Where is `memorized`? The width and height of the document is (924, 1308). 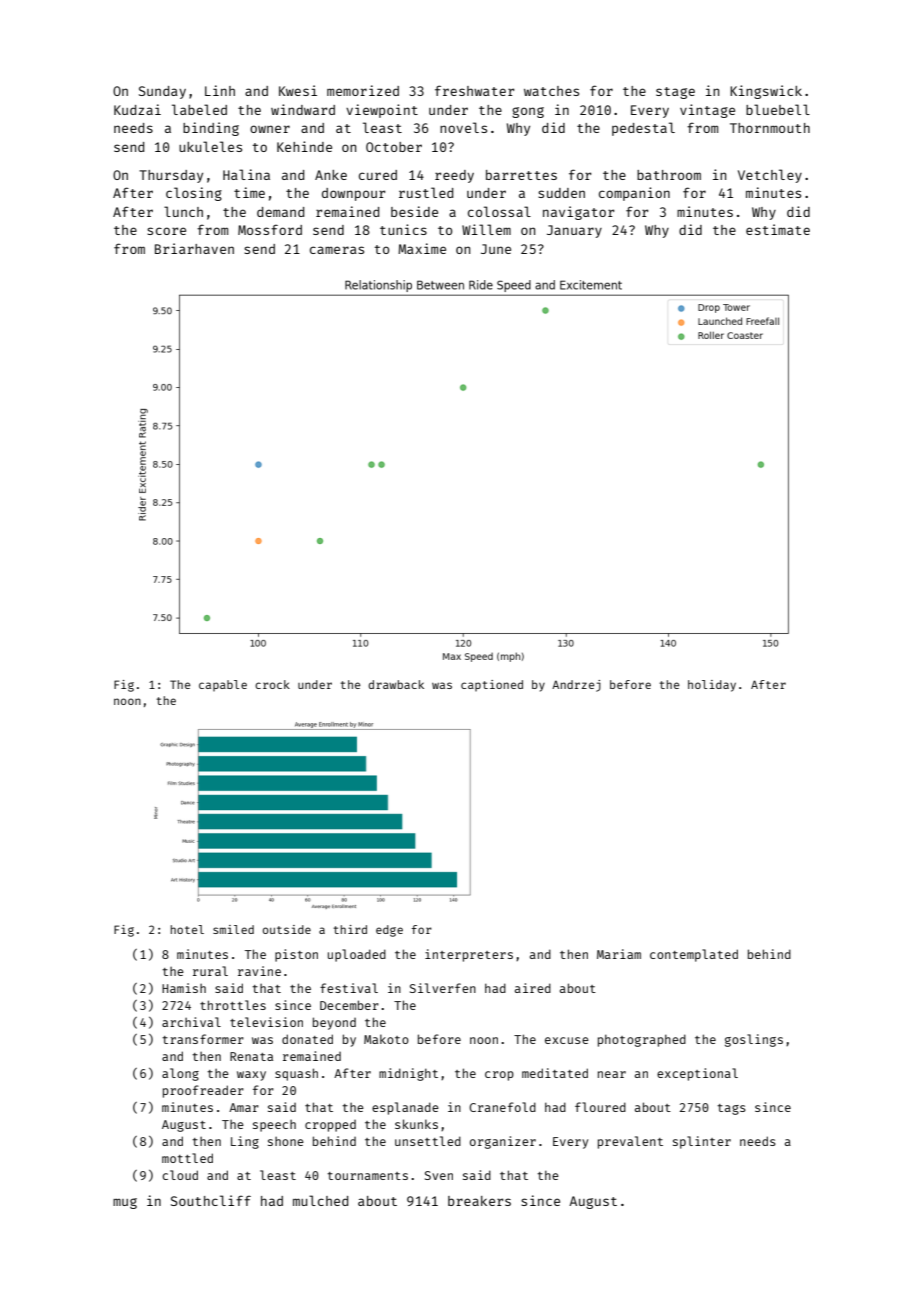
memorized is located at coordinates (363, 90).
